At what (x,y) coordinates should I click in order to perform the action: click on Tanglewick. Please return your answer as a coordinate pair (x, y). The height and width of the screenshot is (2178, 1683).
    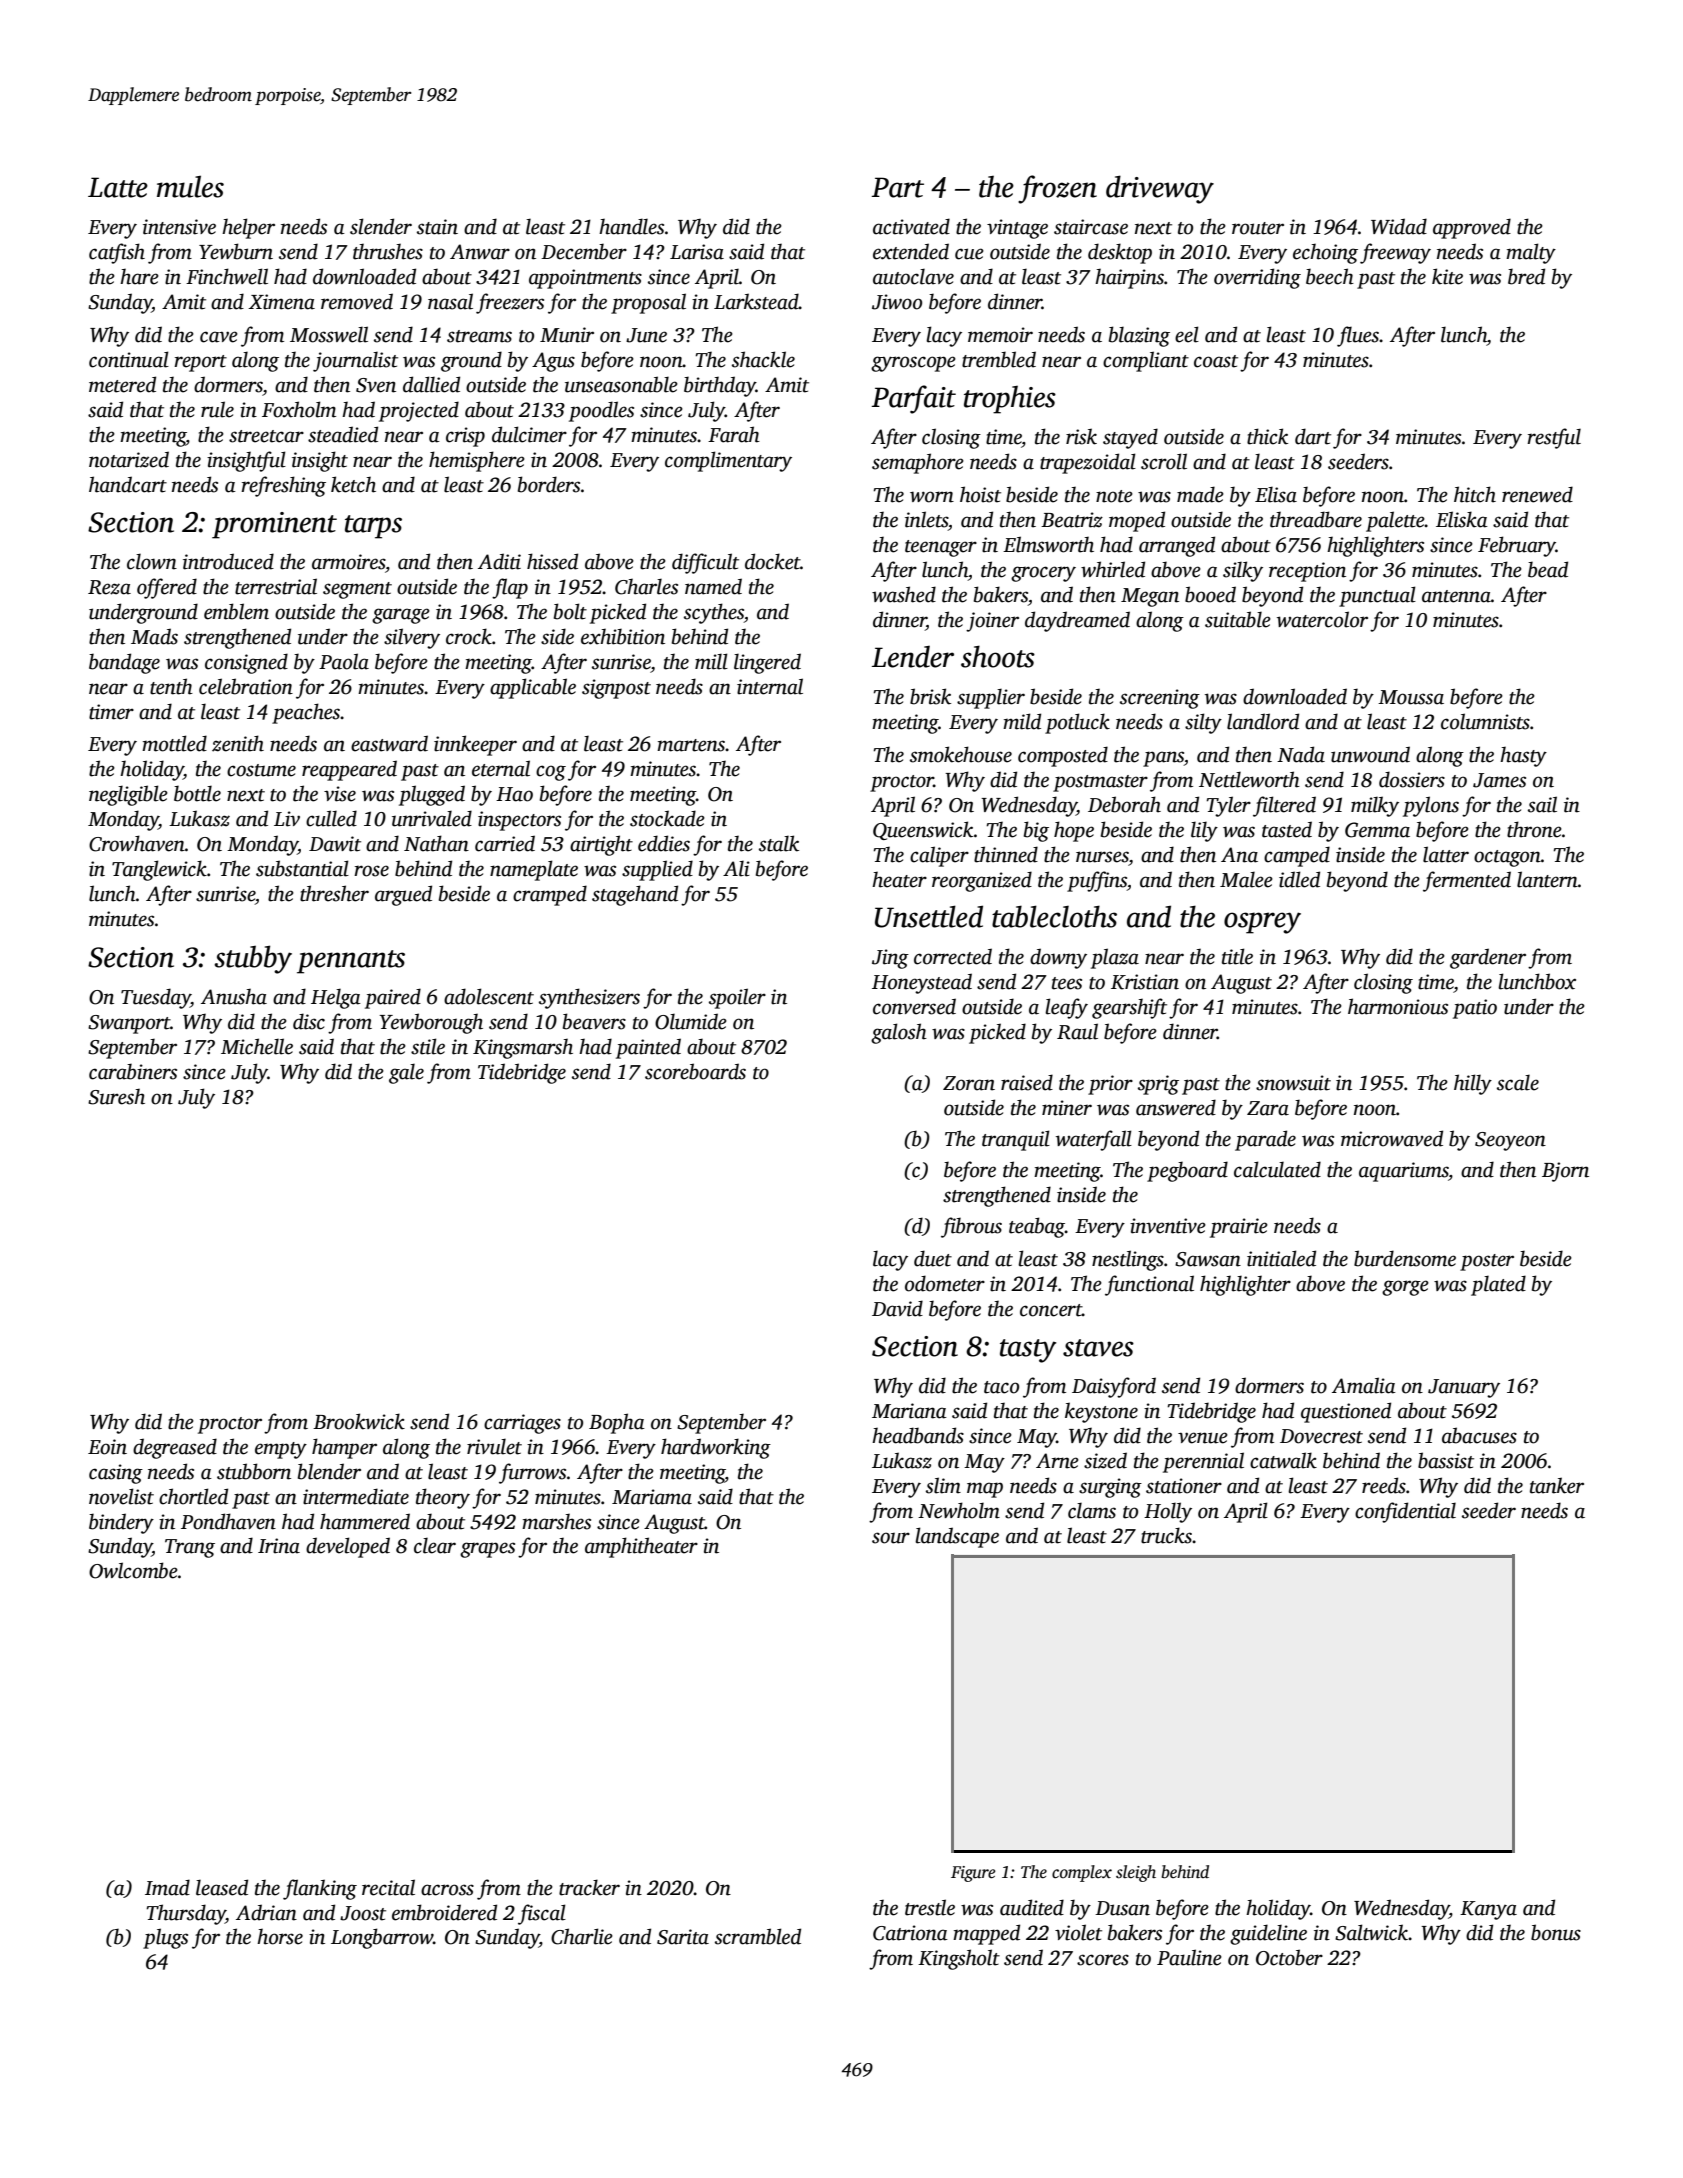
    Looking at the image, I should click on (159, 870).
